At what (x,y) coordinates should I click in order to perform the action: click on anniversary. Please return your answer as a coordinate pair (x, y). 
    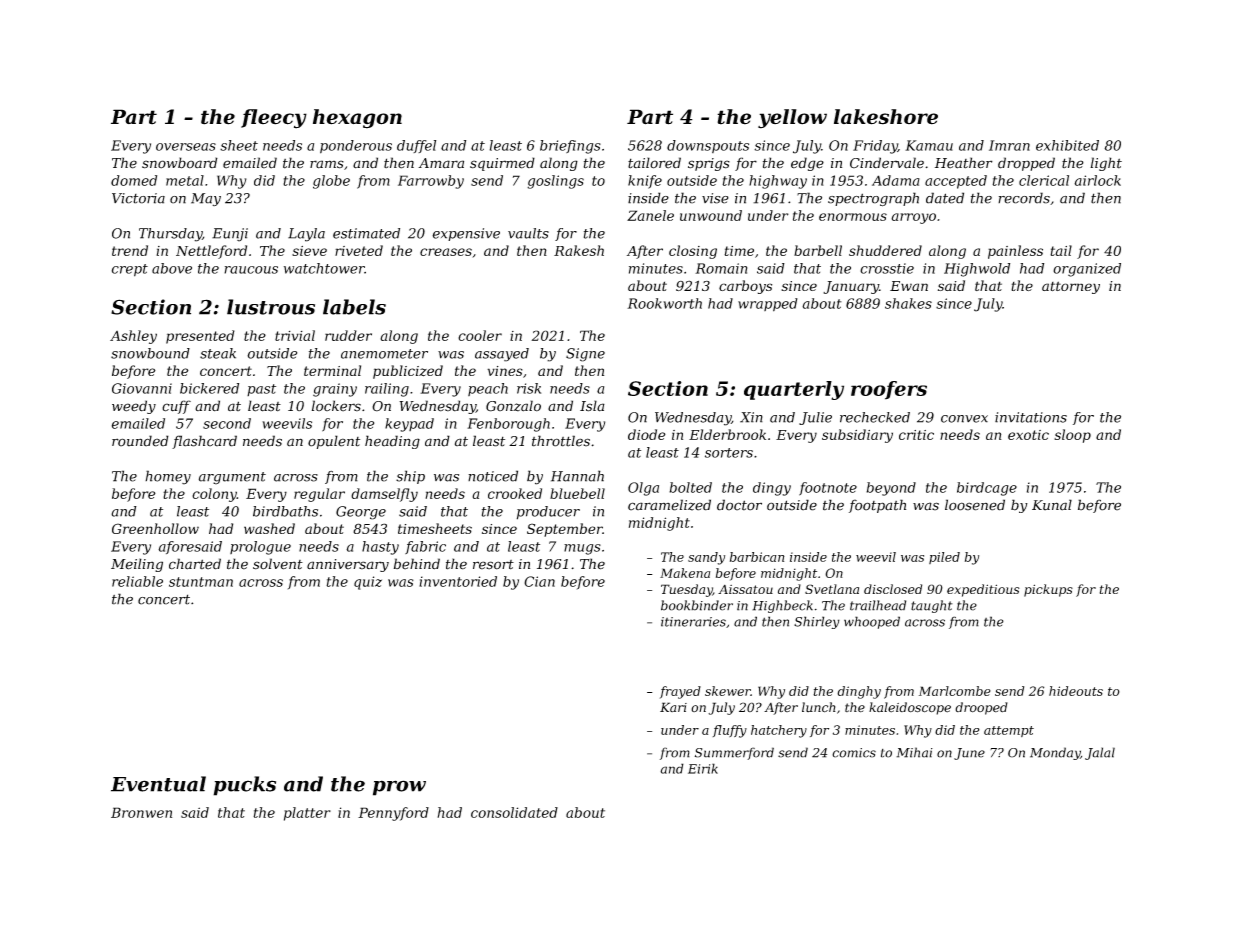
    Looking at the image, I should click on (348, 565).
